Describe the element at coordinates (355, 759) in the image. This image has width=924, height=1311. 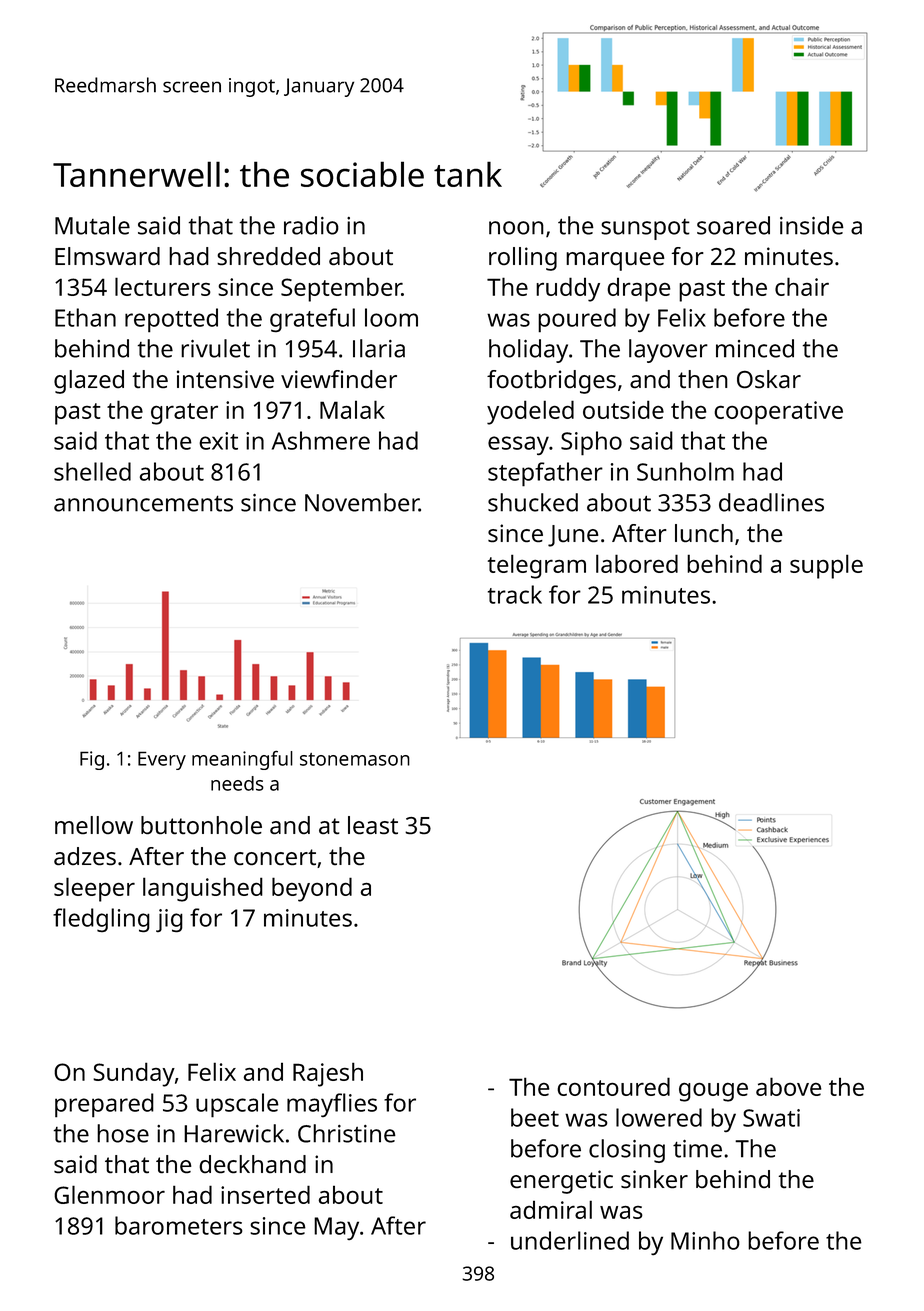
I see `stonemason` at that location.
